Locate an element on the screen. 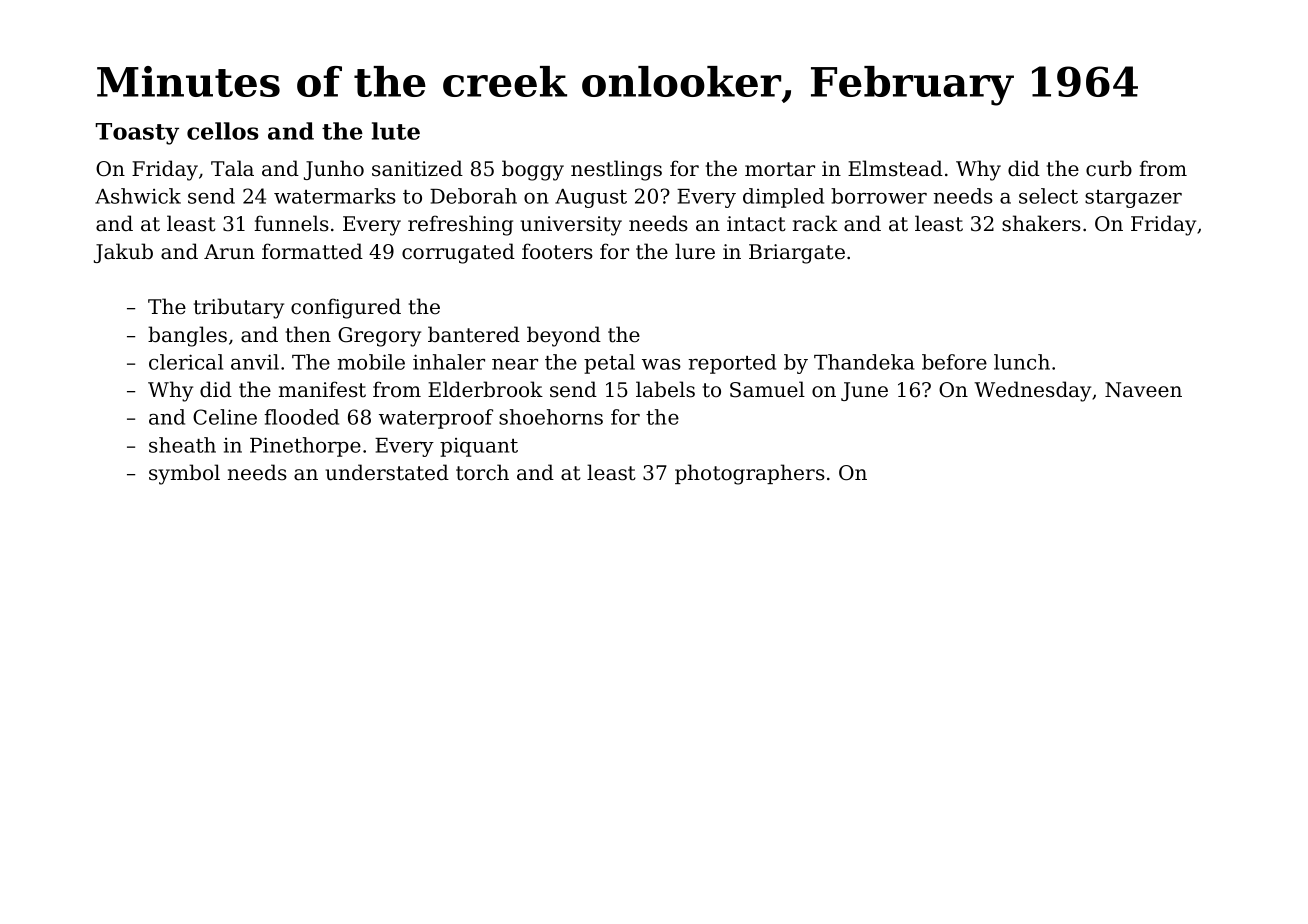 This screenshot has height=924, width=1308. Naveen is located at coordinates (1143, 390).
